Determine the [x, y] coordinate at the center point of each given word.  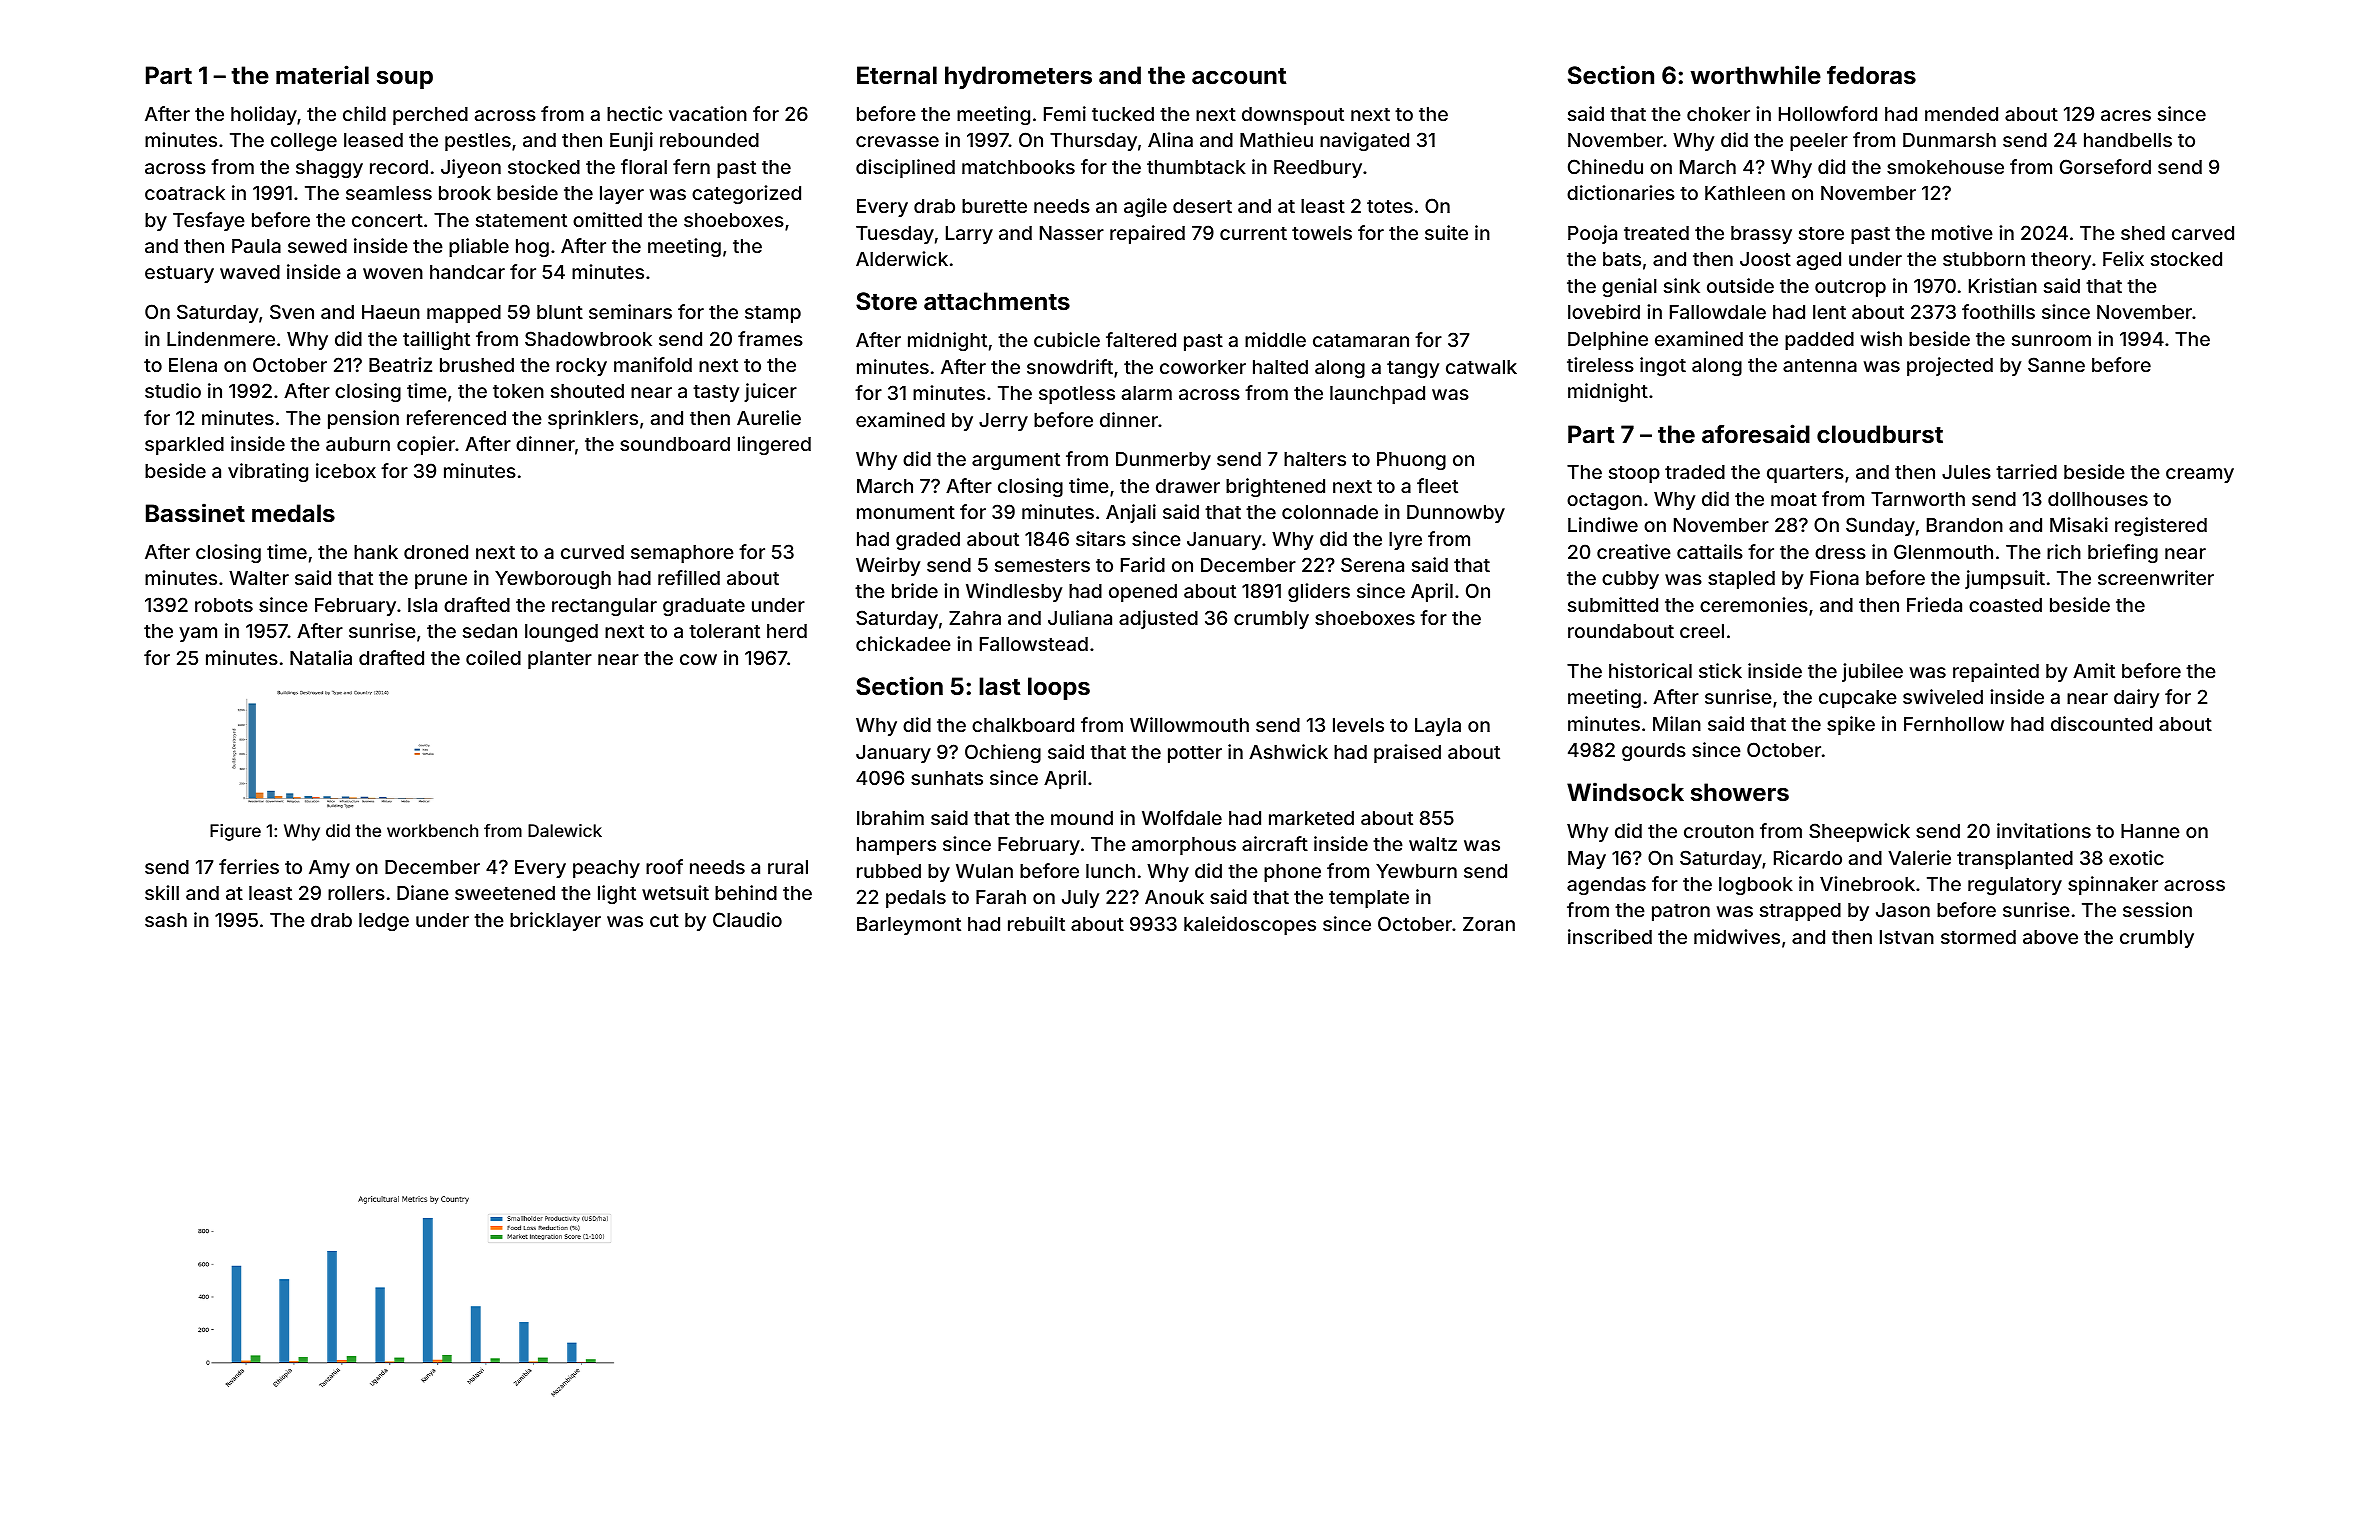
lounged [561, 633]
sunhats [947, 778]
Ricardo [1808, 857]
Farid [1143, 564]
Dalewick [565, 830]
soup [405, 80]
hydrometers [1018, 77]
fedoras [1871, 75]
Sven [292, 311]
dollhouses [2098, 499]
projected [1950, 366]
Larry [969, 235]
